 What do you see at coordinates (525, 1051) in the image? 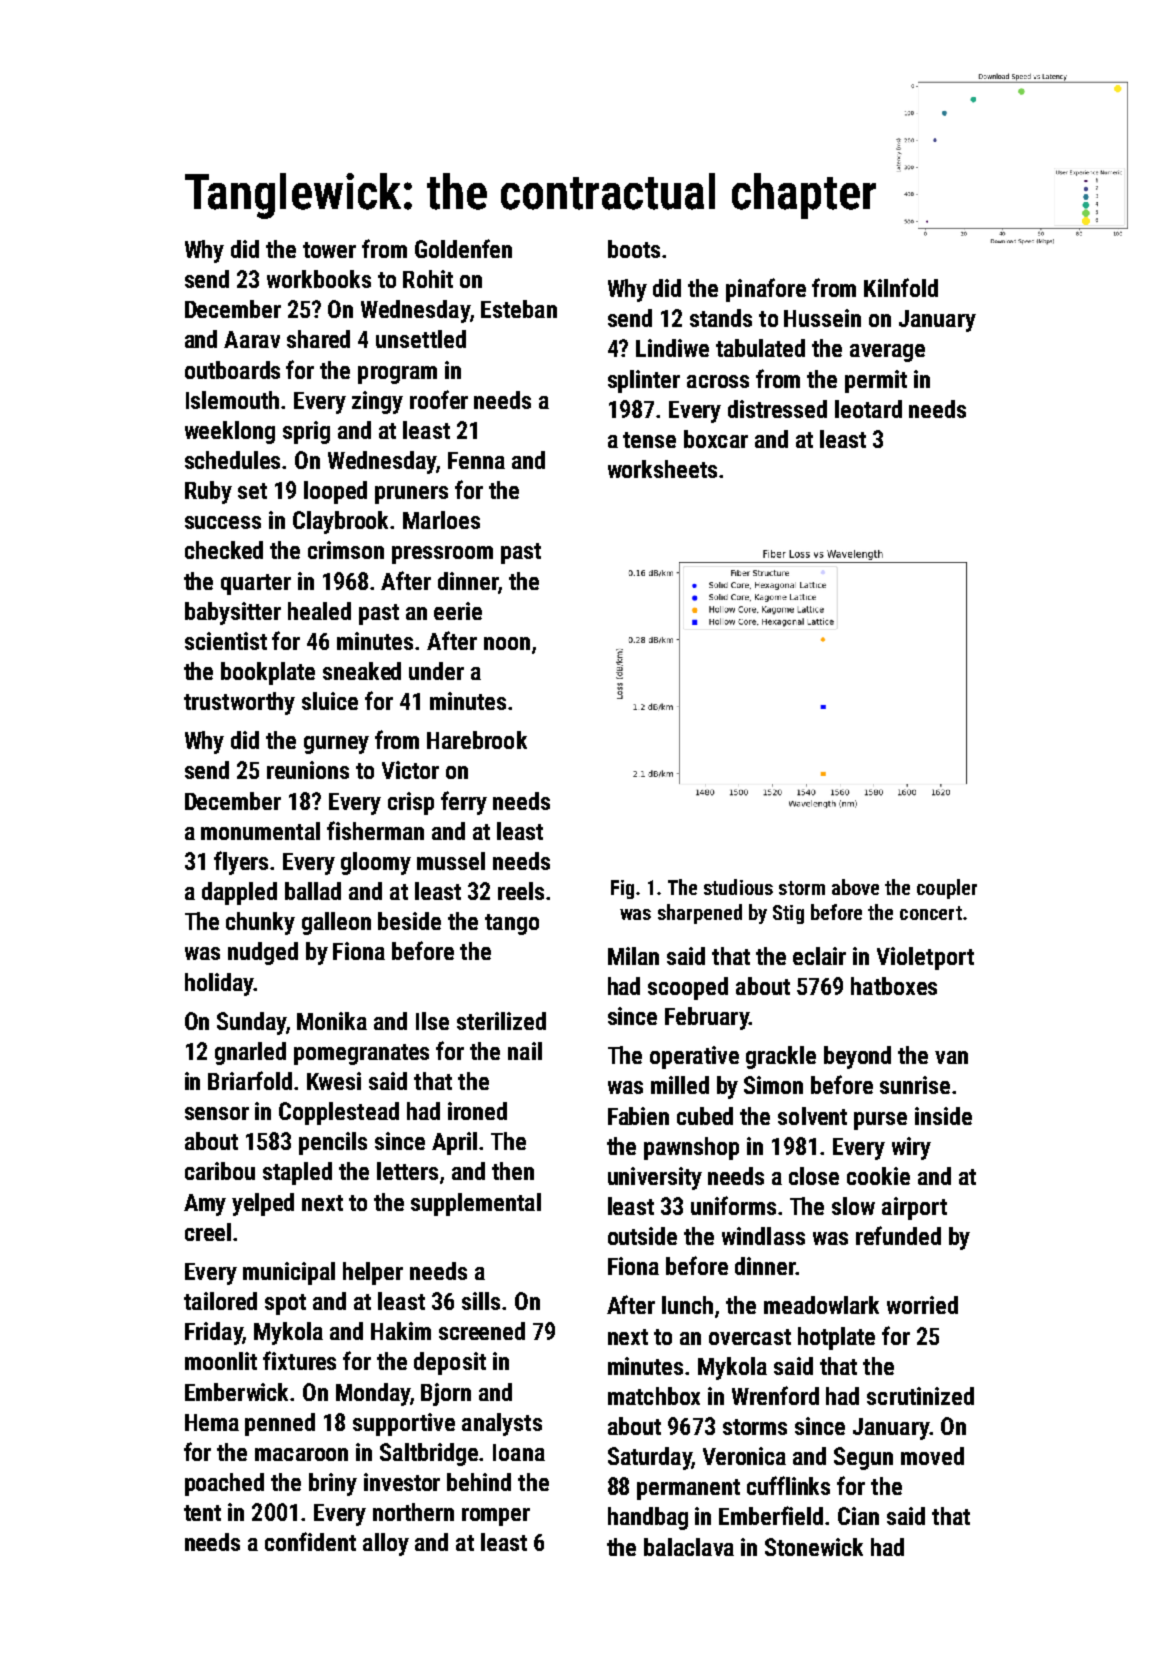
I see `nail` at bounding box center [525, 1051].
